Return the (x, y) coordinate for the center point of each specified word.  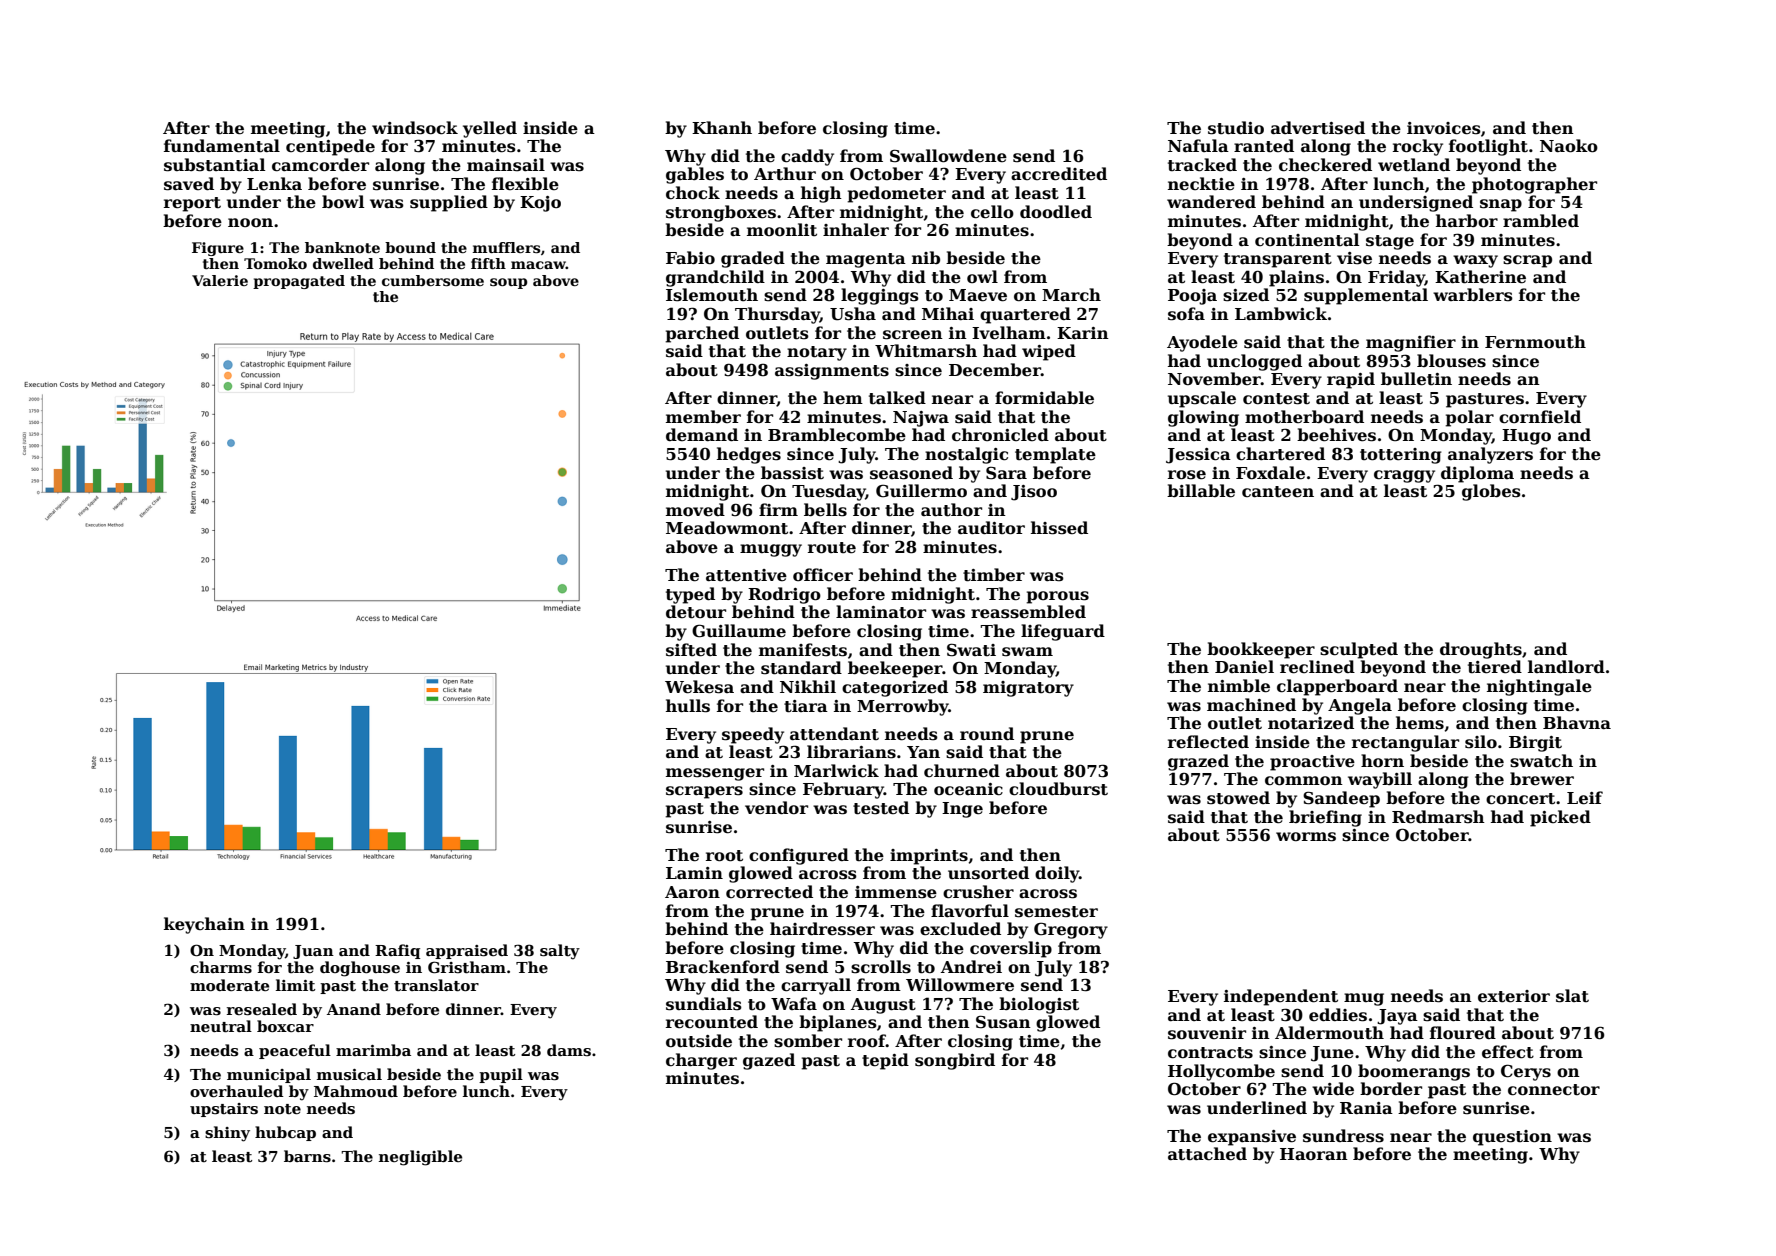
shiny (227, 1134)
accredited (1059, 174)
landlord (1566, 666)
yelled (490, 129)
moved (695, 510)
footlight (1488, 147)
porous (1057, 597)
